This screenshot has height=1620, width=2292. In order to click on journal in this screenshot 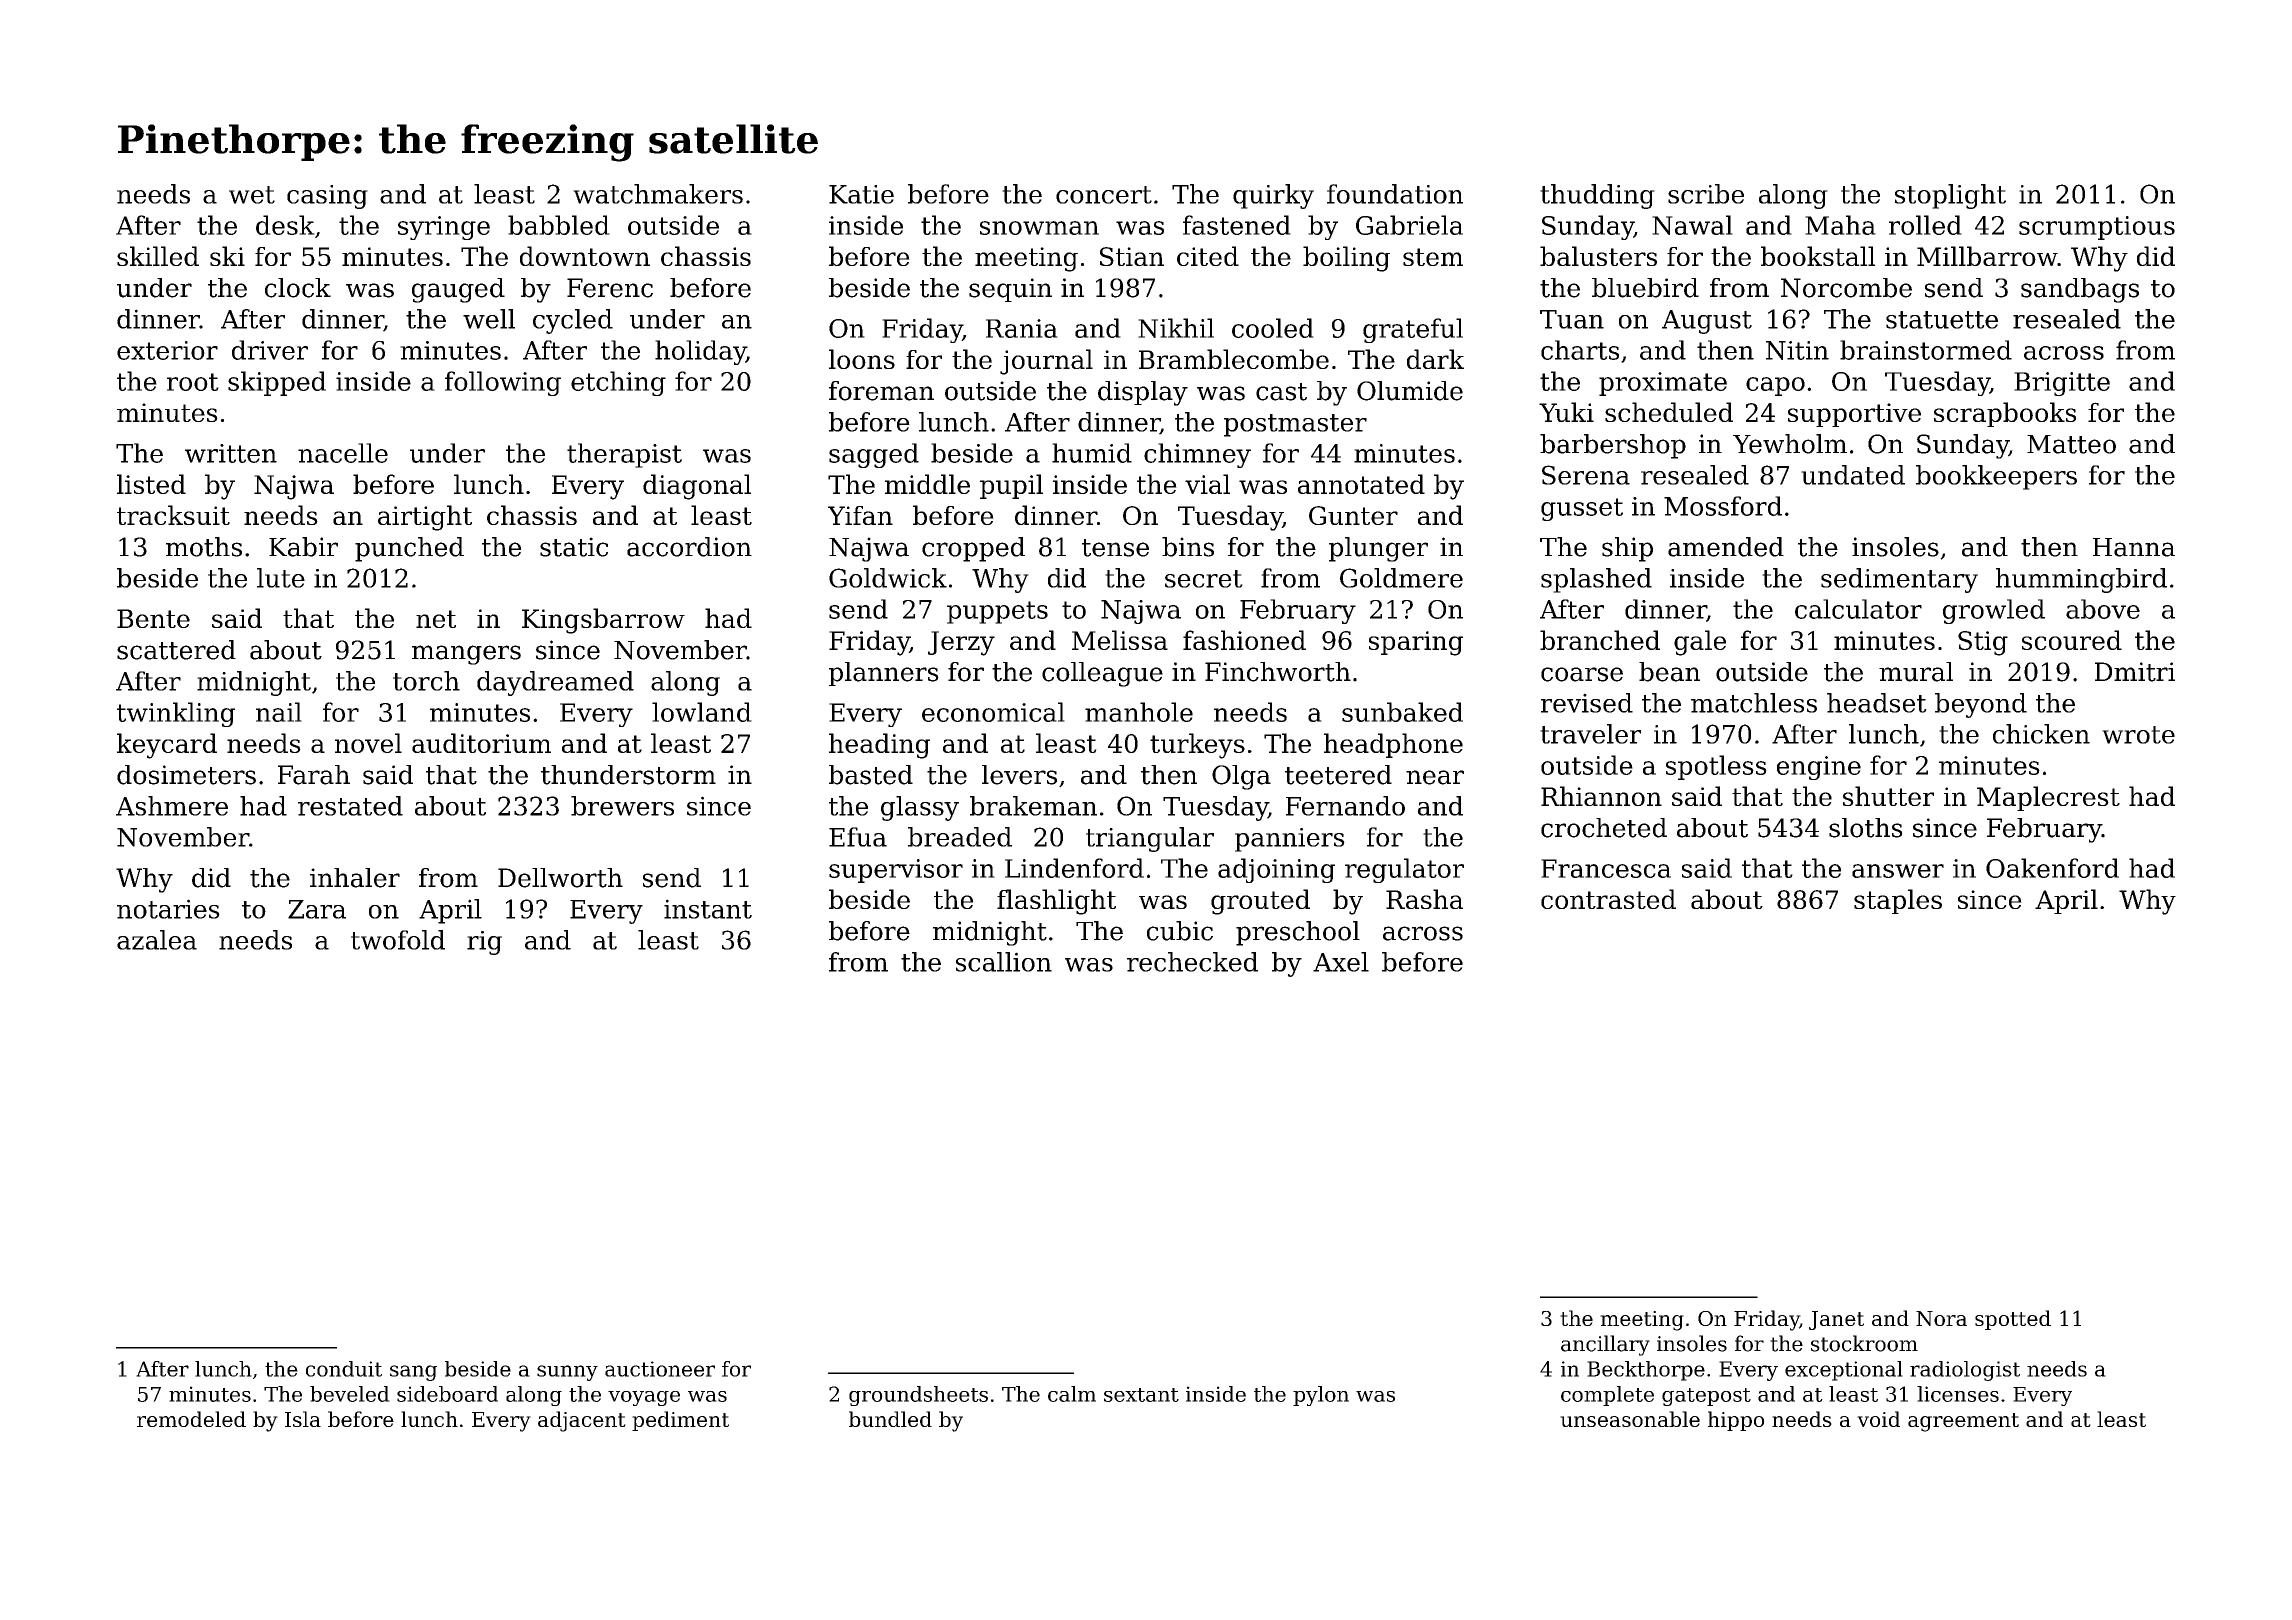, I will do `click(1046, 362)`.
